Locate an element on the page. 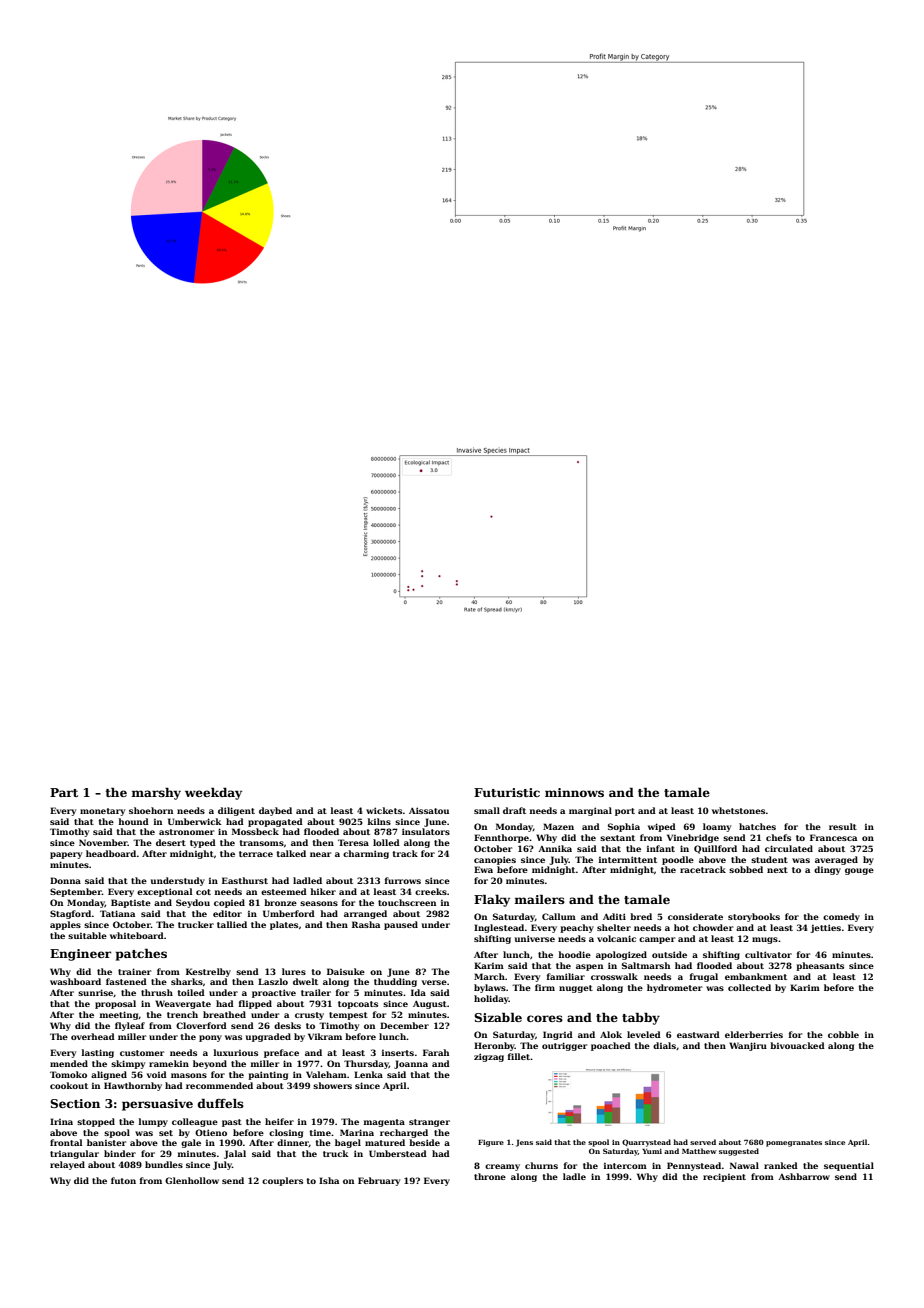 The height and width of the document is (1308, 924). whetstones is located at coordinates (738, 810).
